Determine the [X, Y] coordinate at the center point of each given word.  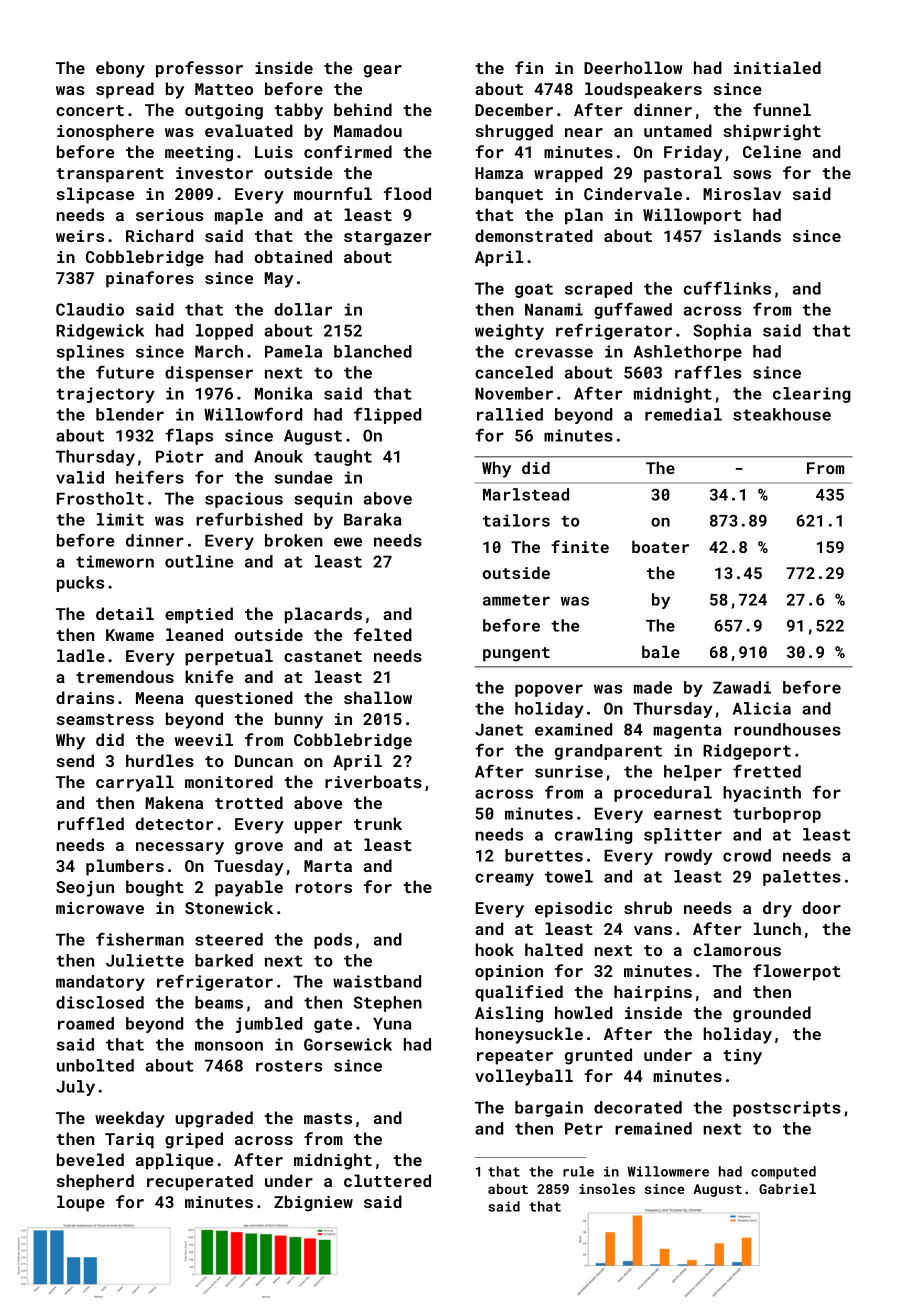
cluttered [387, 1180]
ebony [120, 69]
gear [383, 71]
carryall [135, 783]
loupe [81, 1203]
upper [318, 827]
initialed [777, 67]
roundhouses [787, 729]
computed [783, 1173]
